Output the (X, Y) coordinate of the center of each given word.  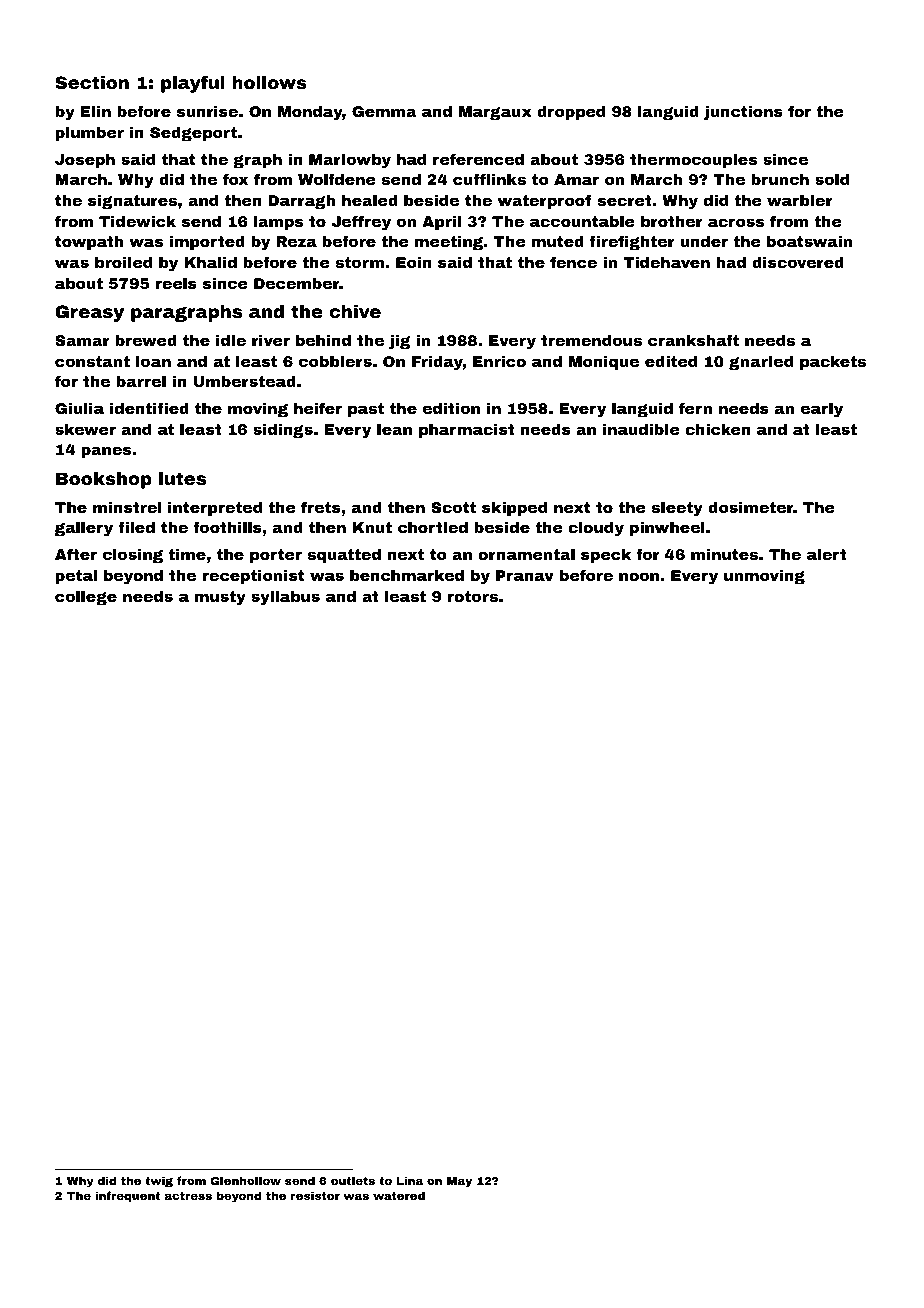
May (459, 1182)
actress (188, 1196)
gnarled (761, 363)
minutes (724, 554)
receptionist (253, 576)
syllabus (285, 597)
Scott (453, 507)
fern (695, 408)
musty (220, 598)
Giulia (79, 408)
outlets (353, 1180)
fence (573, 262)
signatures (132, 202)
